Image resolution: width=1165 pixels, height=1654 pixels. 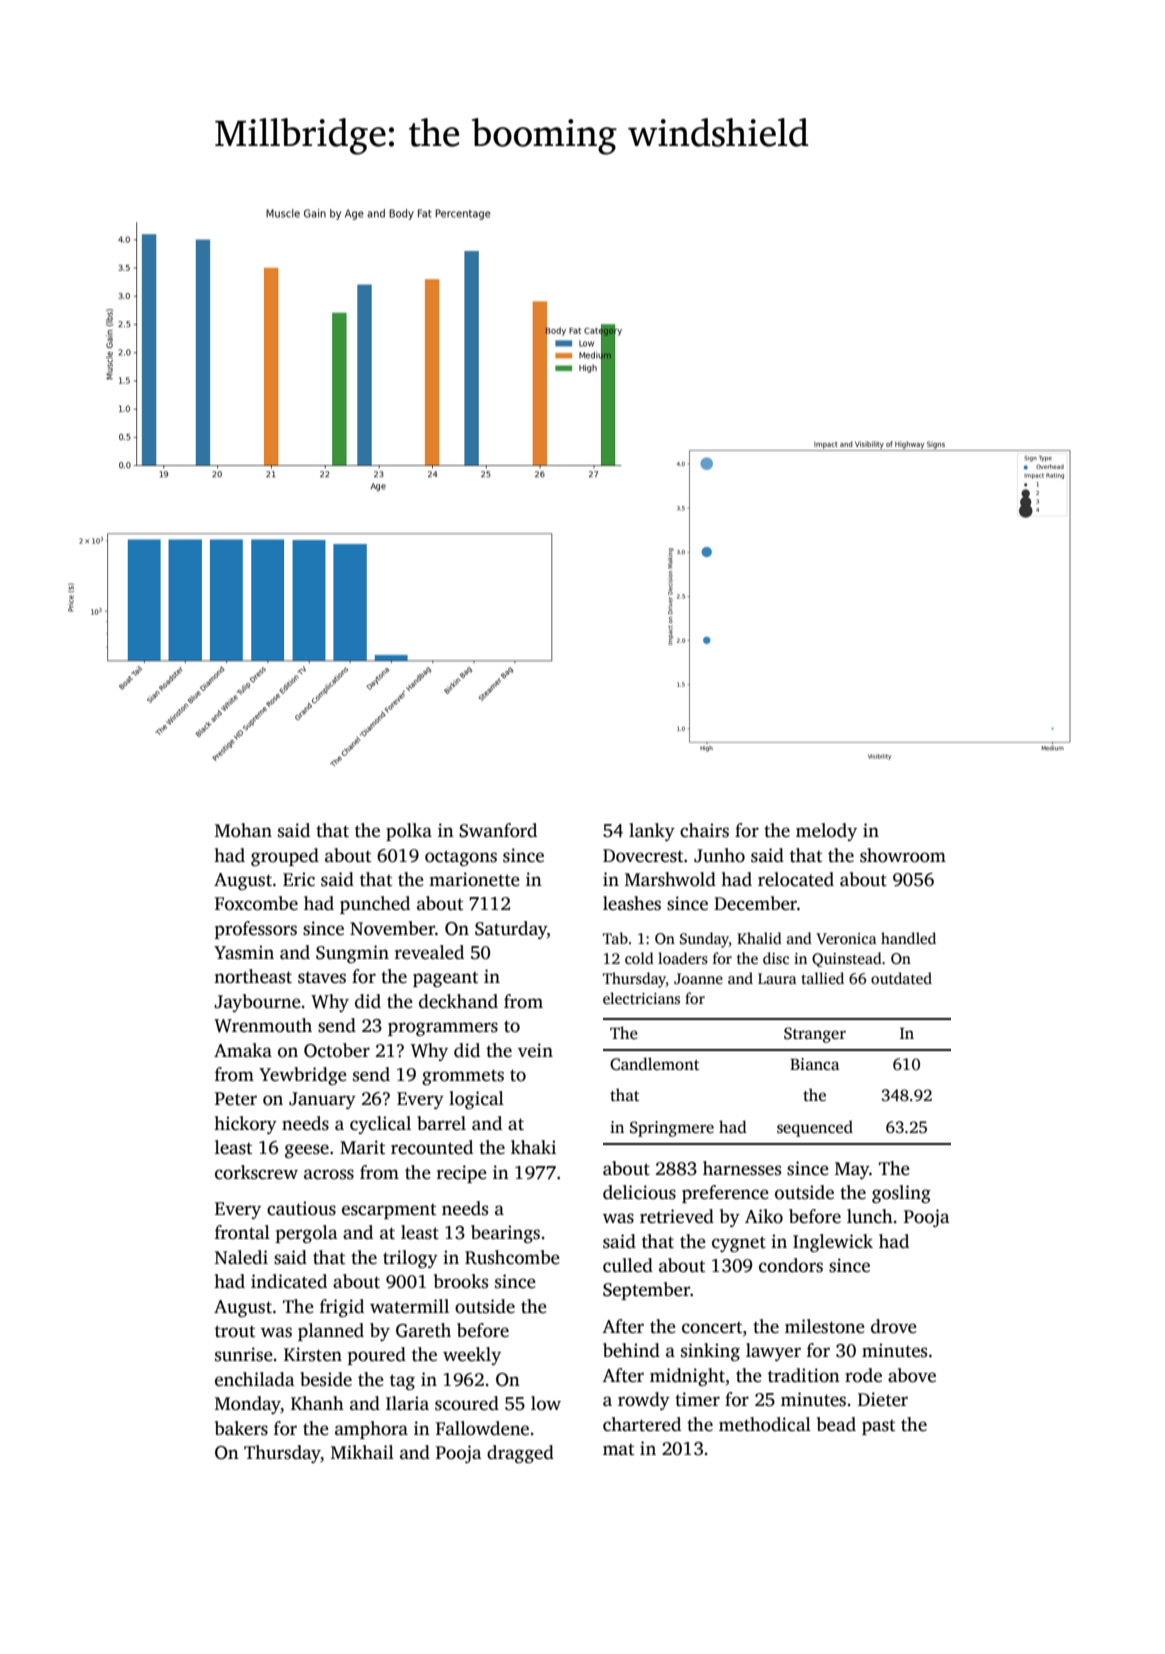 What do you see at coordinates (796, 879) in the image?
I see `relocated` at bounding box center [796, 879].
